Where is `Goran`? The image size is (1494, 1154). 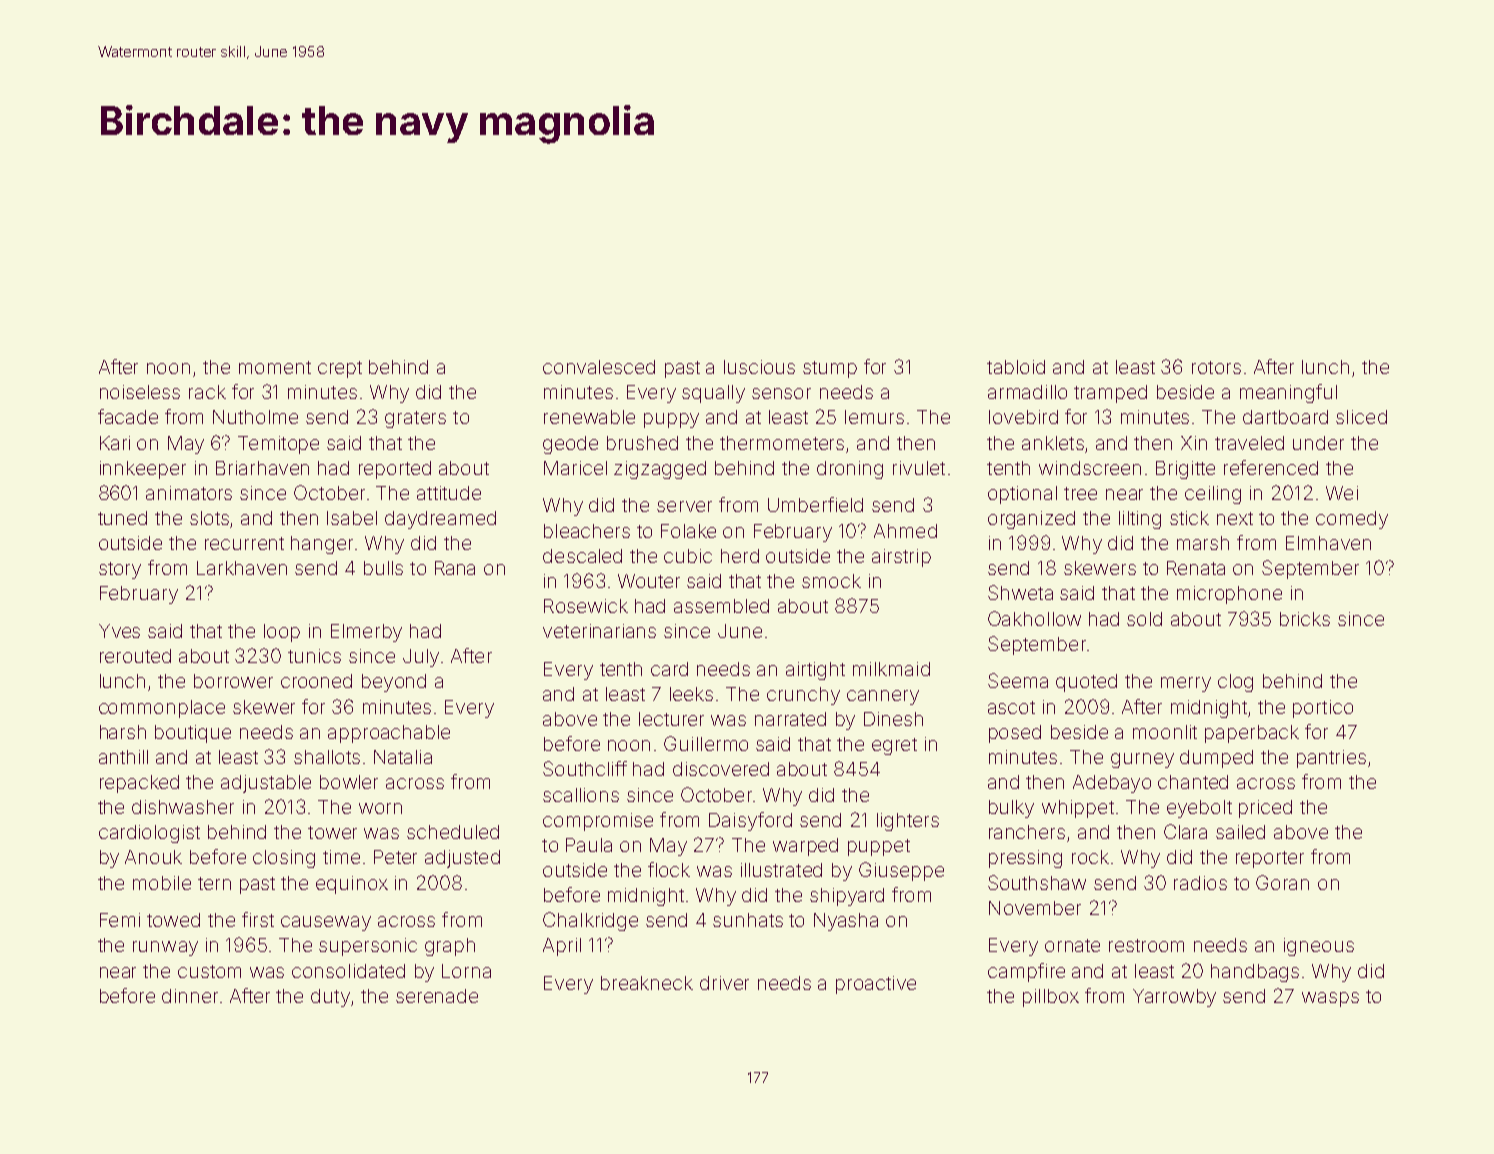 Goran is located at coordinates (1282, 882).
